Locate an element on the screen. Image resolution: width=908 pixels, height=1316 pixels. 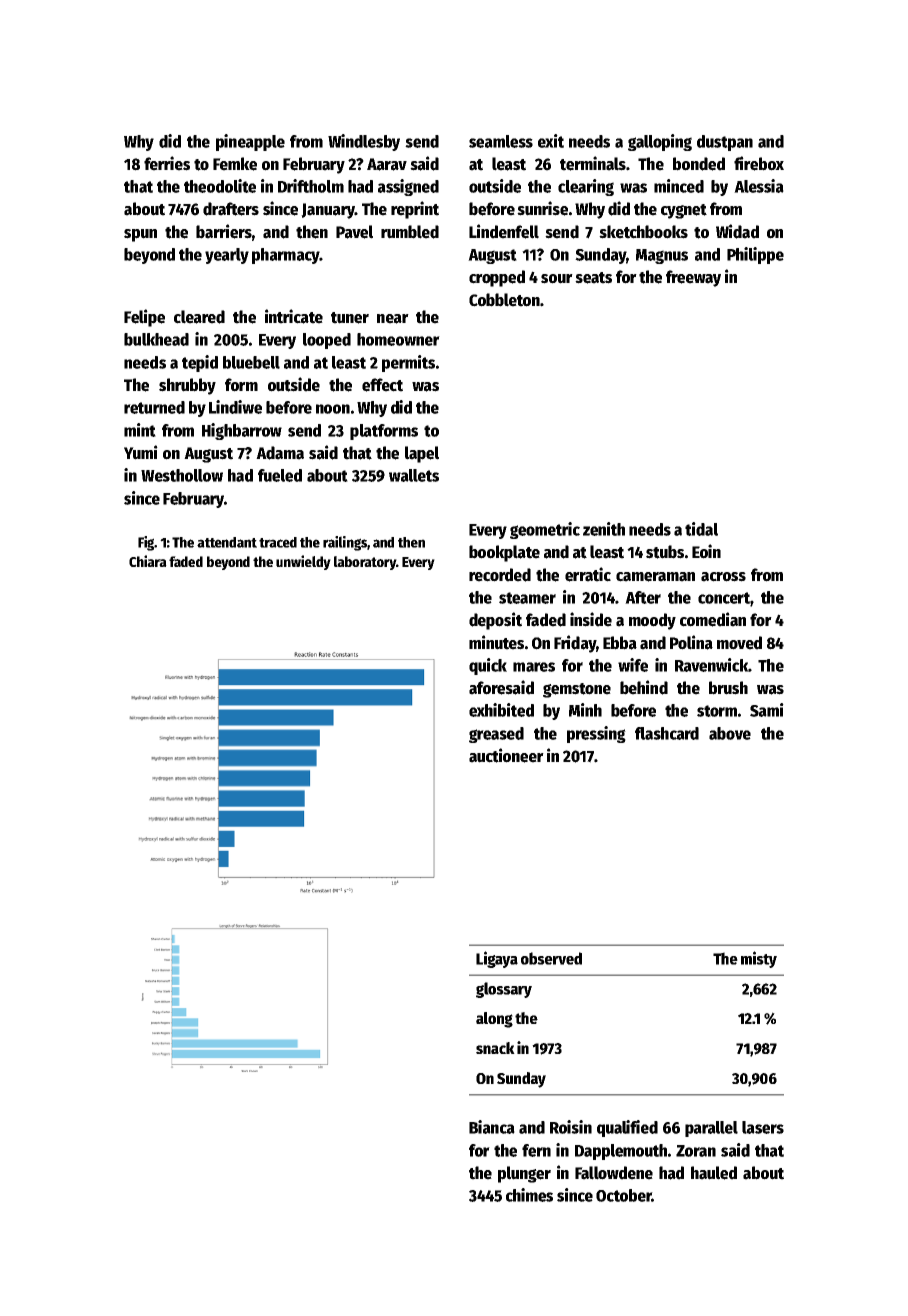
along is located at coordinates (494, 1020).
